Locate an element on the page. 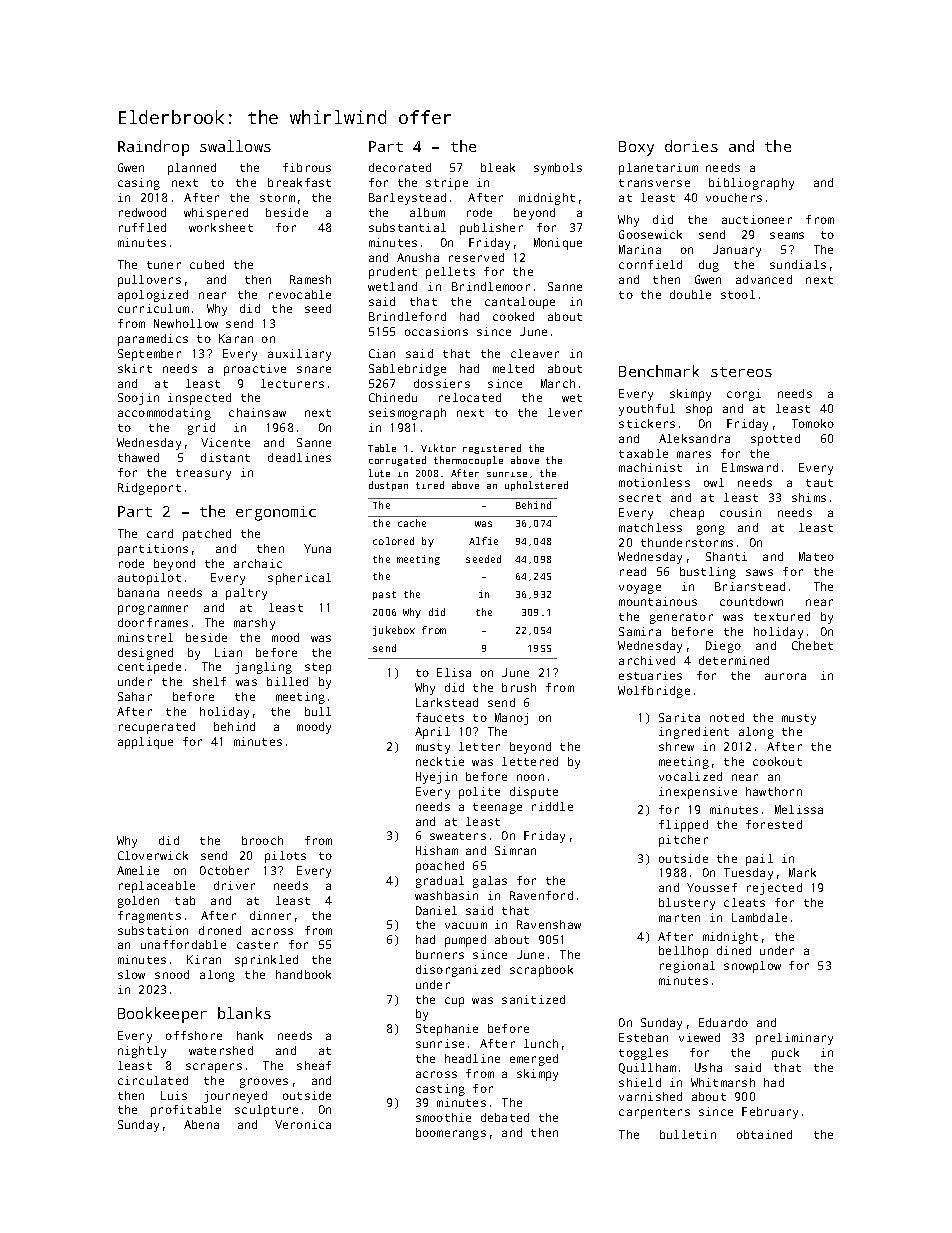  Simran is located at coordinates (515, 850).
